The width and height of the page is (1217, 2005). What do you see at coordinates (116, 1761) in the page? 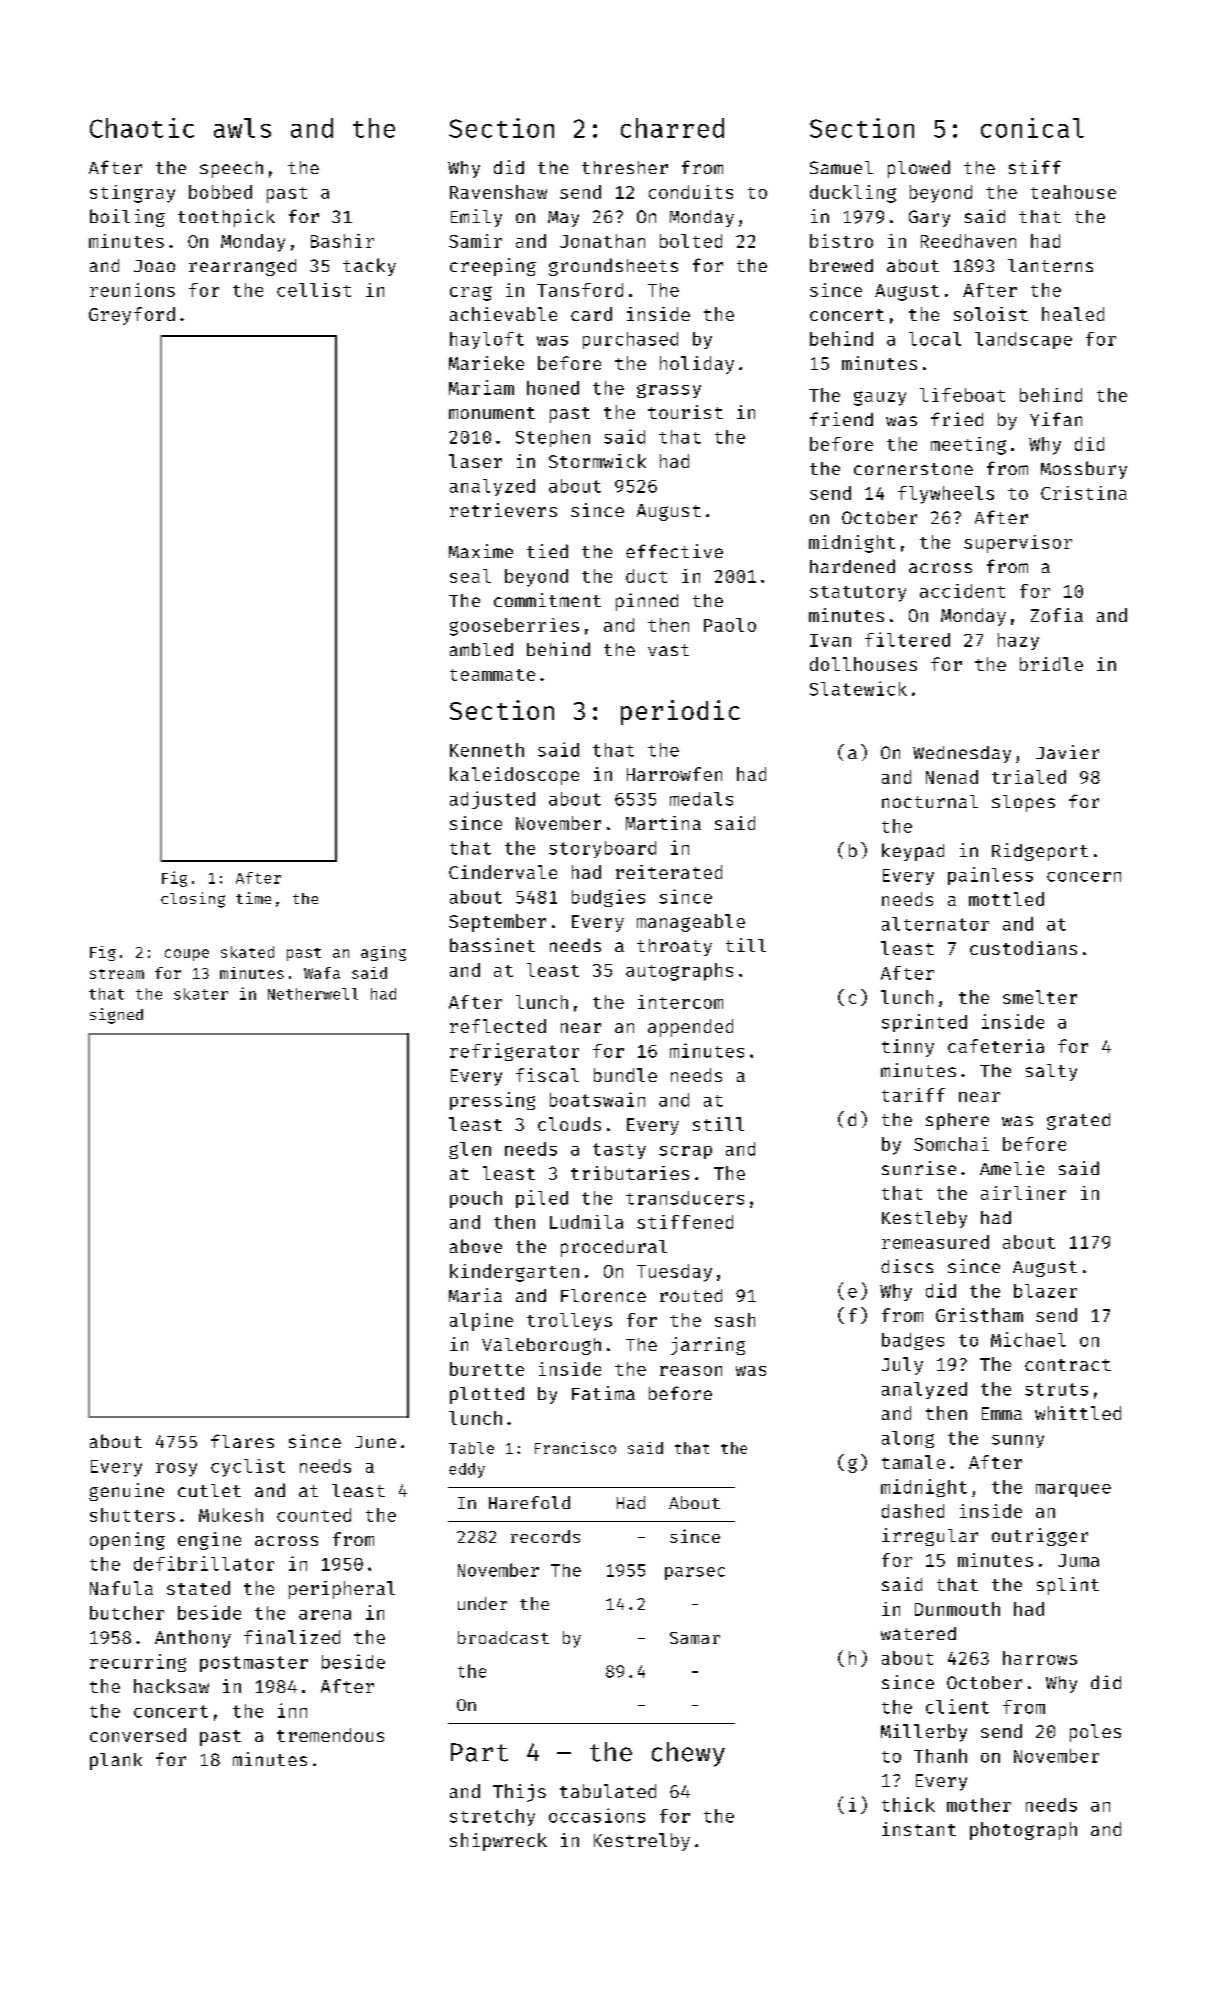
I see `plank` at bounding box center [116, 1761].
